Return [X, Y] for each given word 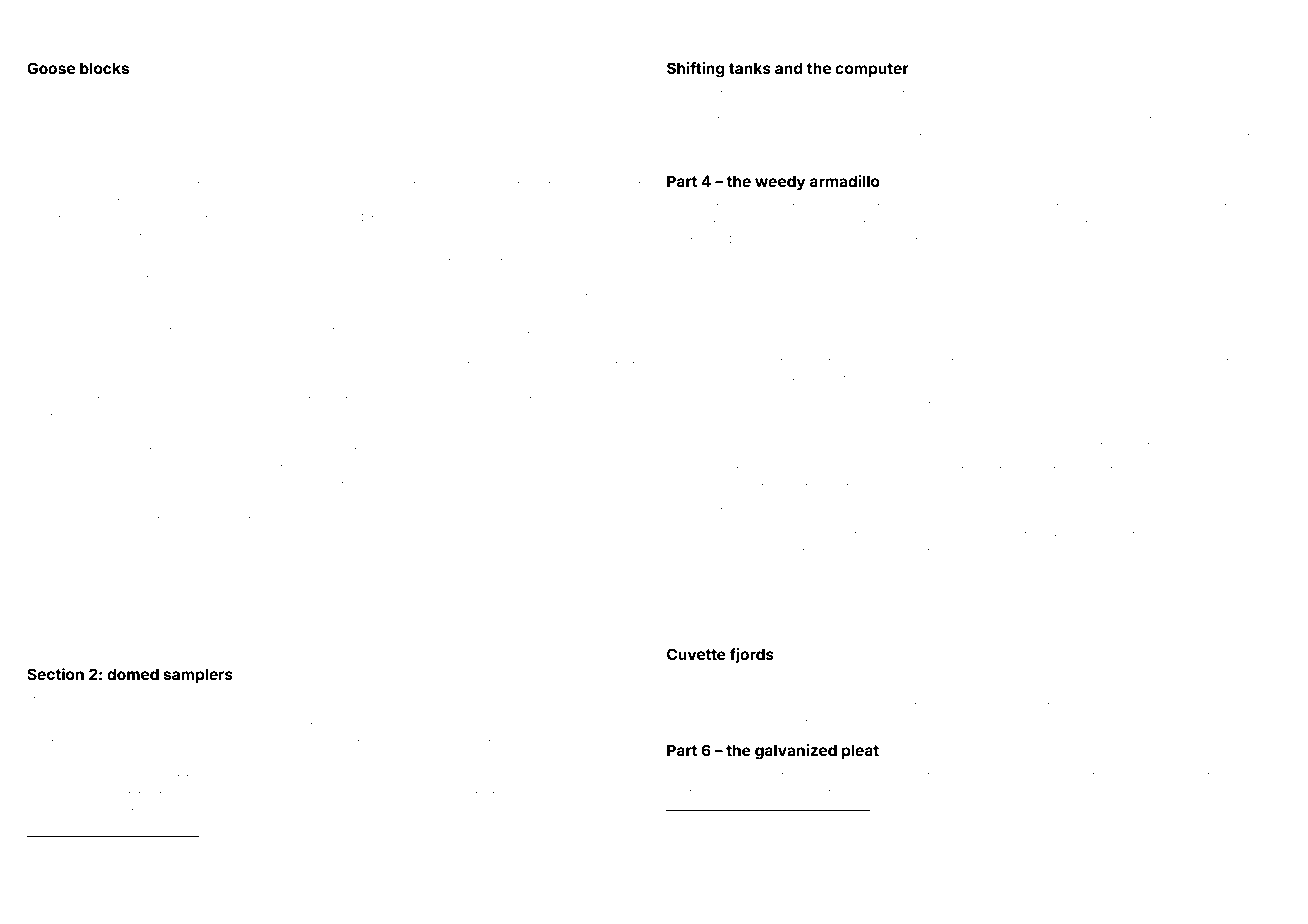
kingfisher [720, 207]
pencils [709, 488]
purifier [77, 185]
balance [735, 793]
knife [529, 201]
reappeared [978, 207]
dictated [133, 794]
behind [1001, 534]
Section [55, 674]
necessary [1218, 537]
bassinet [113, 484]
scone [1263, 207]
